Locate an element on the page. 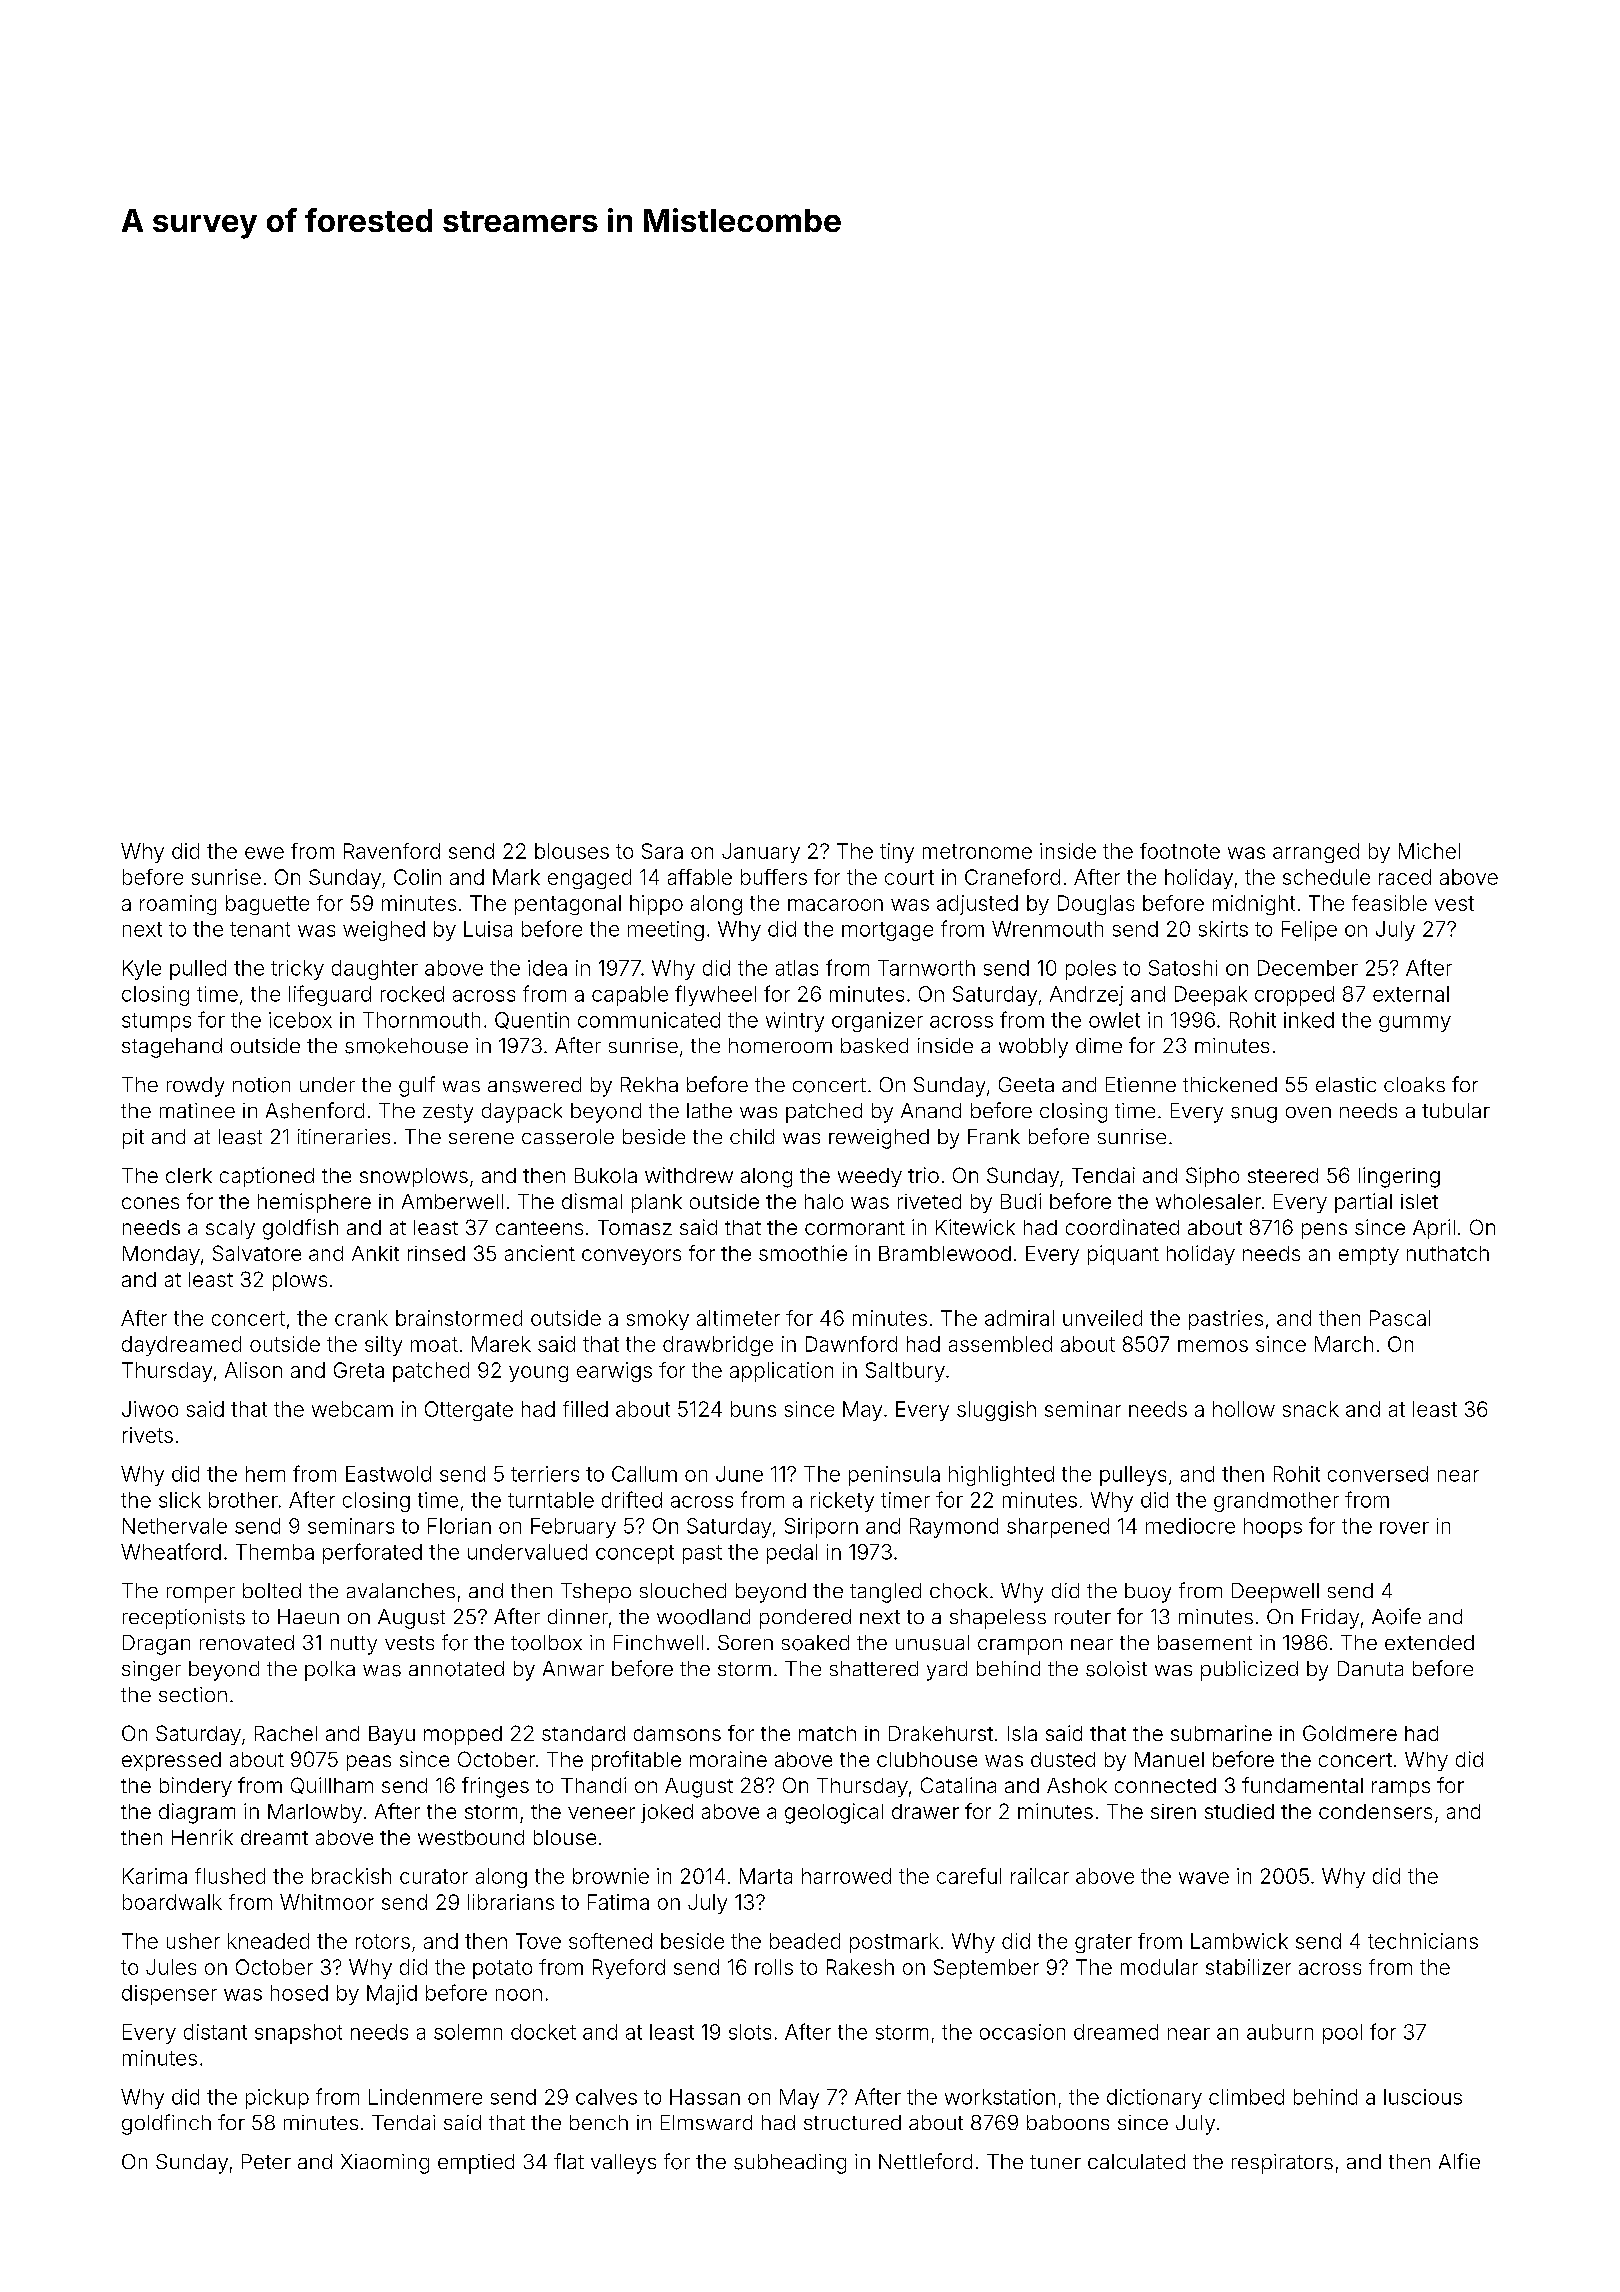  Quillham is located at coordinates (332, 1785).
